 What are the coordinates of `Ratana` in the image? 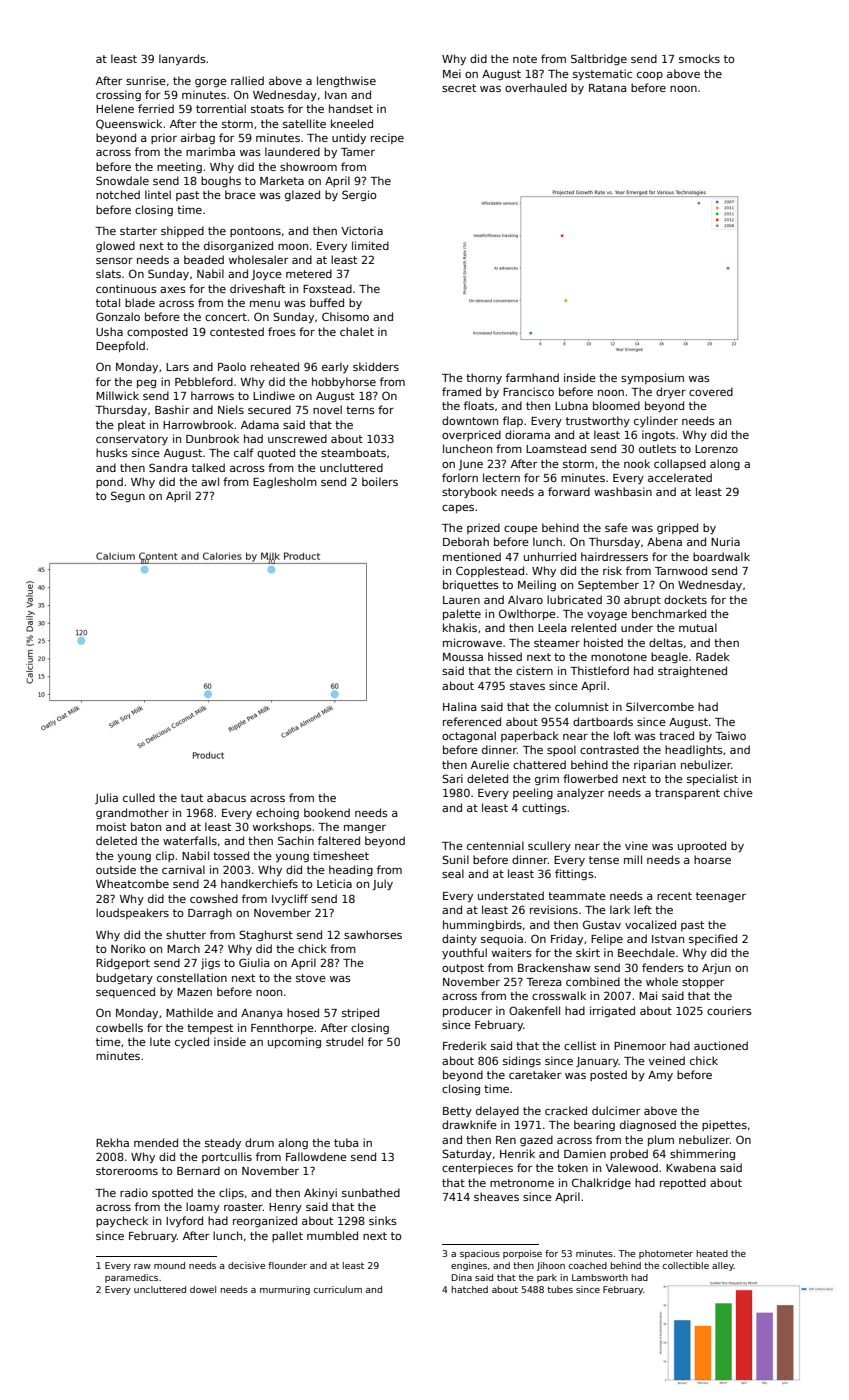 It's located at (607, 88).
